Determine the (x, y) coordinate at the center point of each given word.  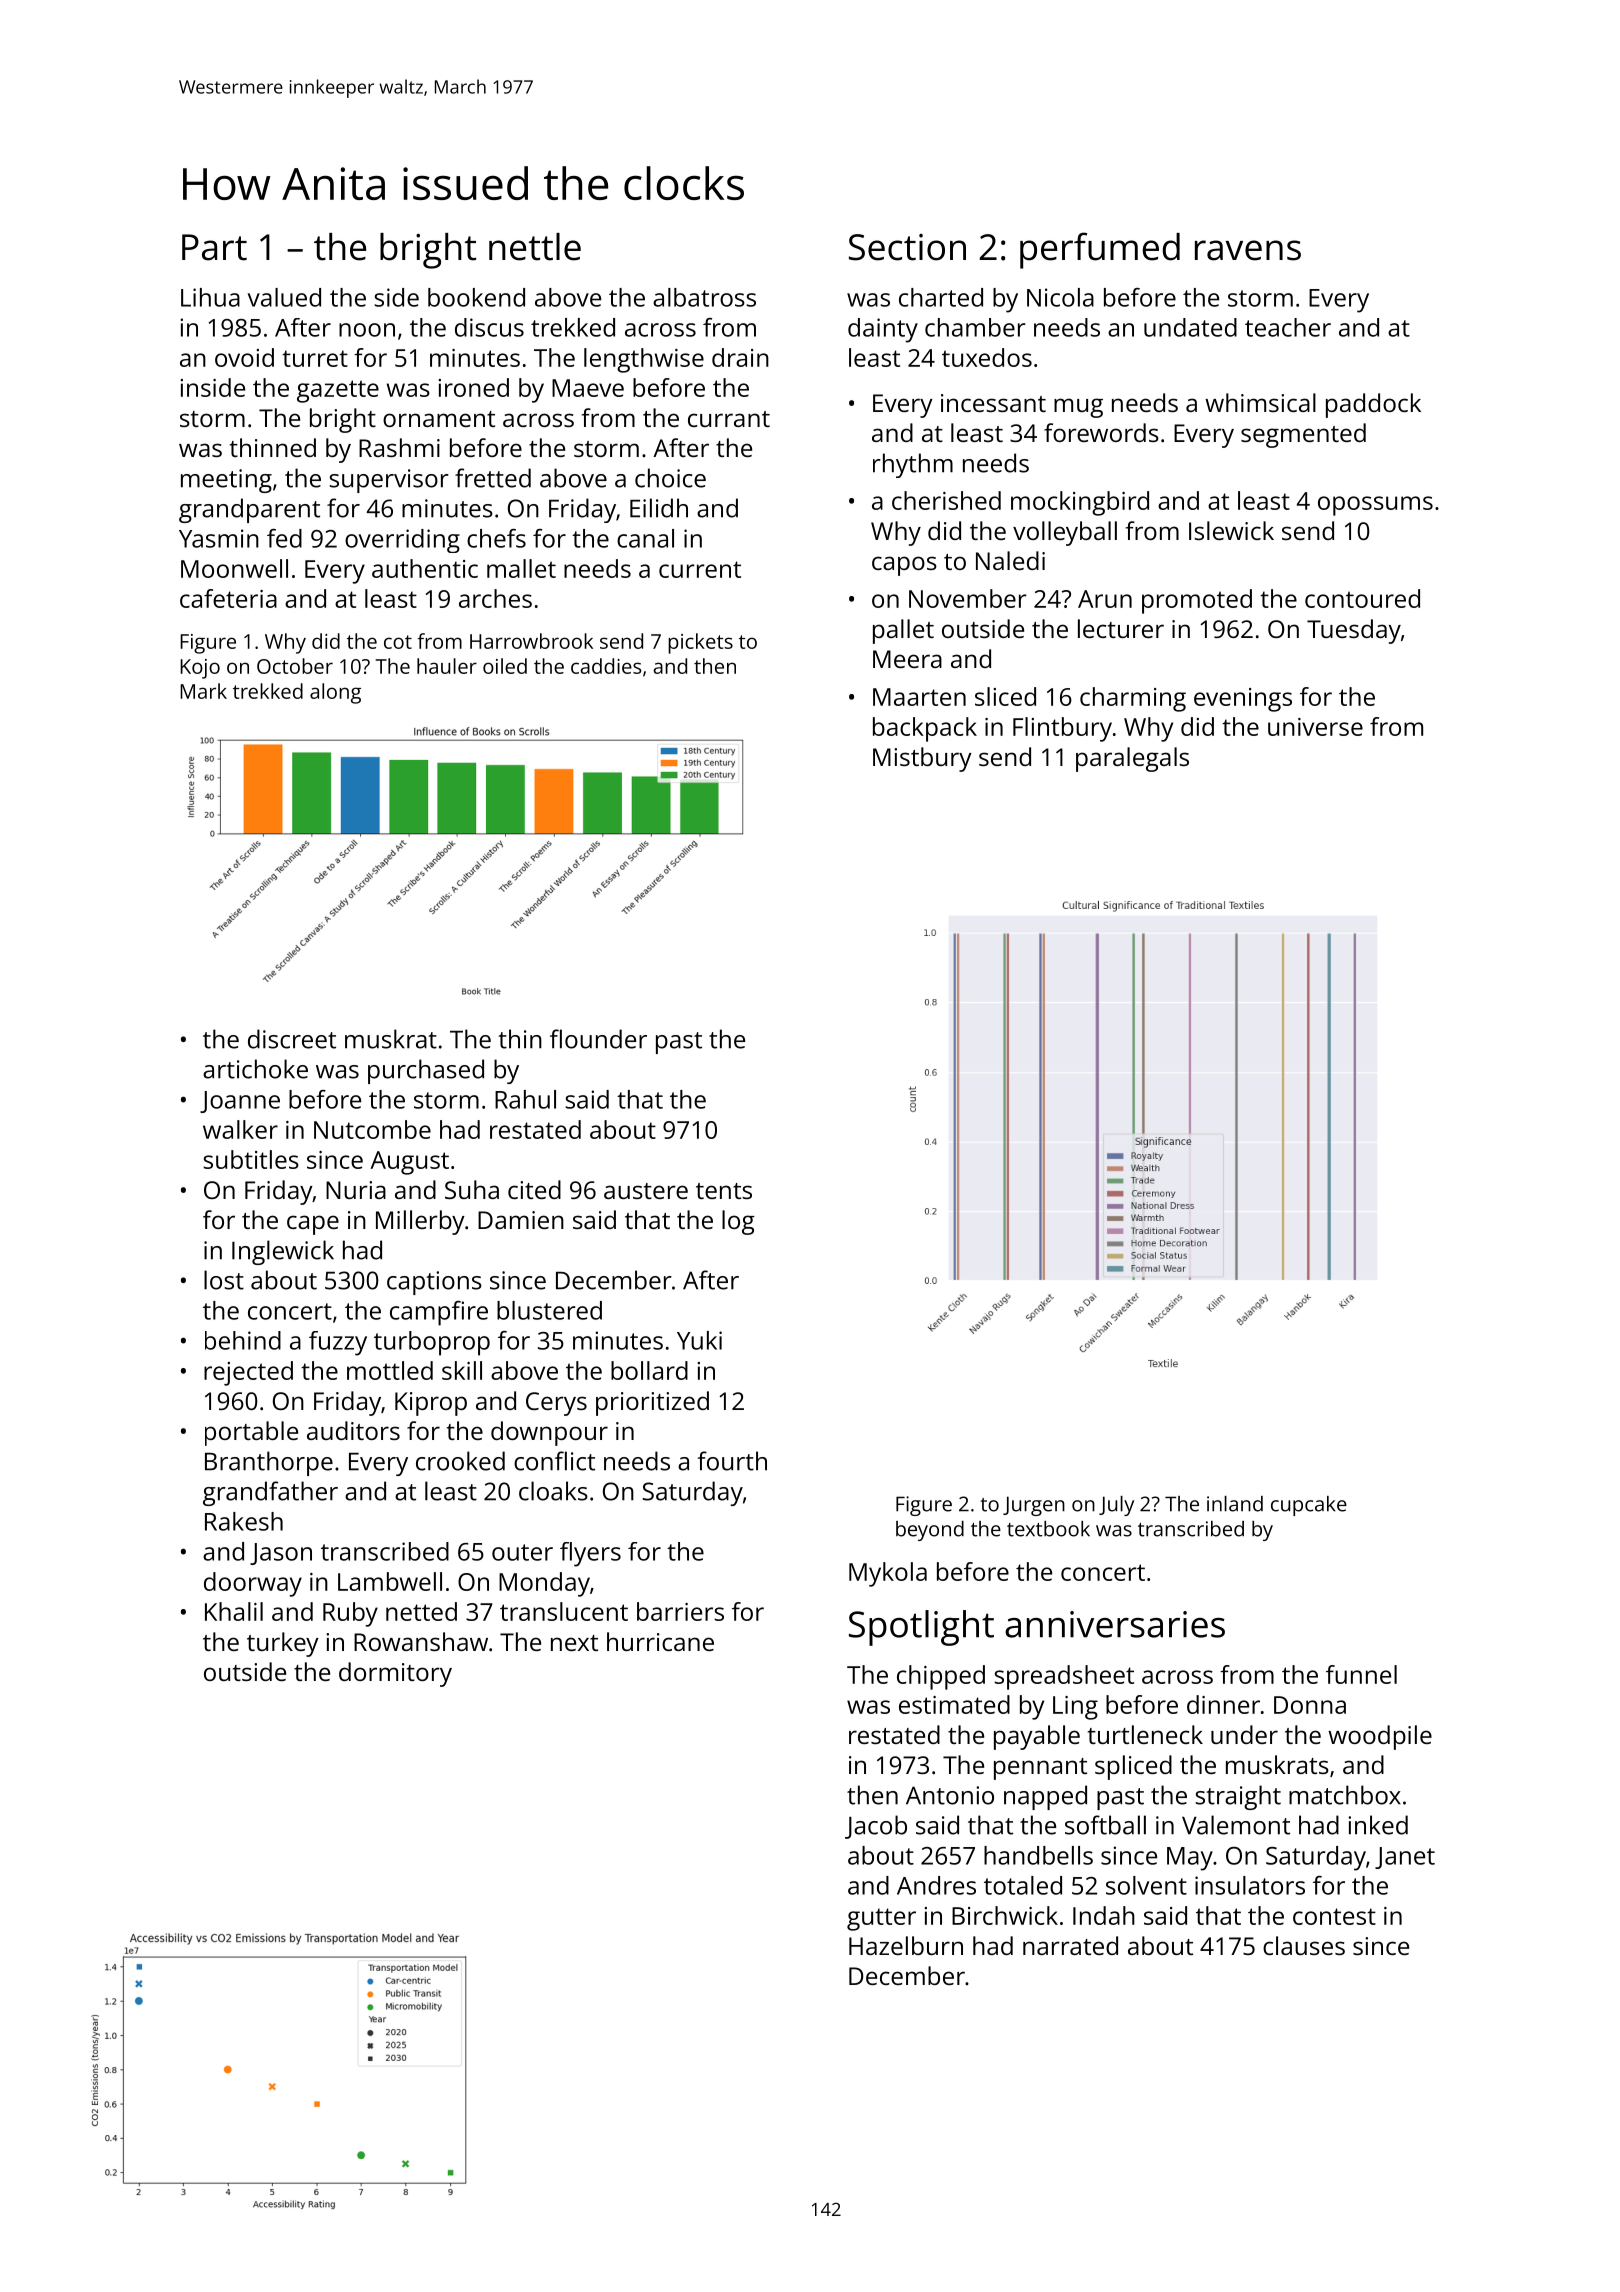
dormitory (395, 1674)
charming (1133, 699)
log (738, 1222)
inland (1235, 1504)
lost (224, 1280)
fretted (493, 478)
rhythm (913, 465)
